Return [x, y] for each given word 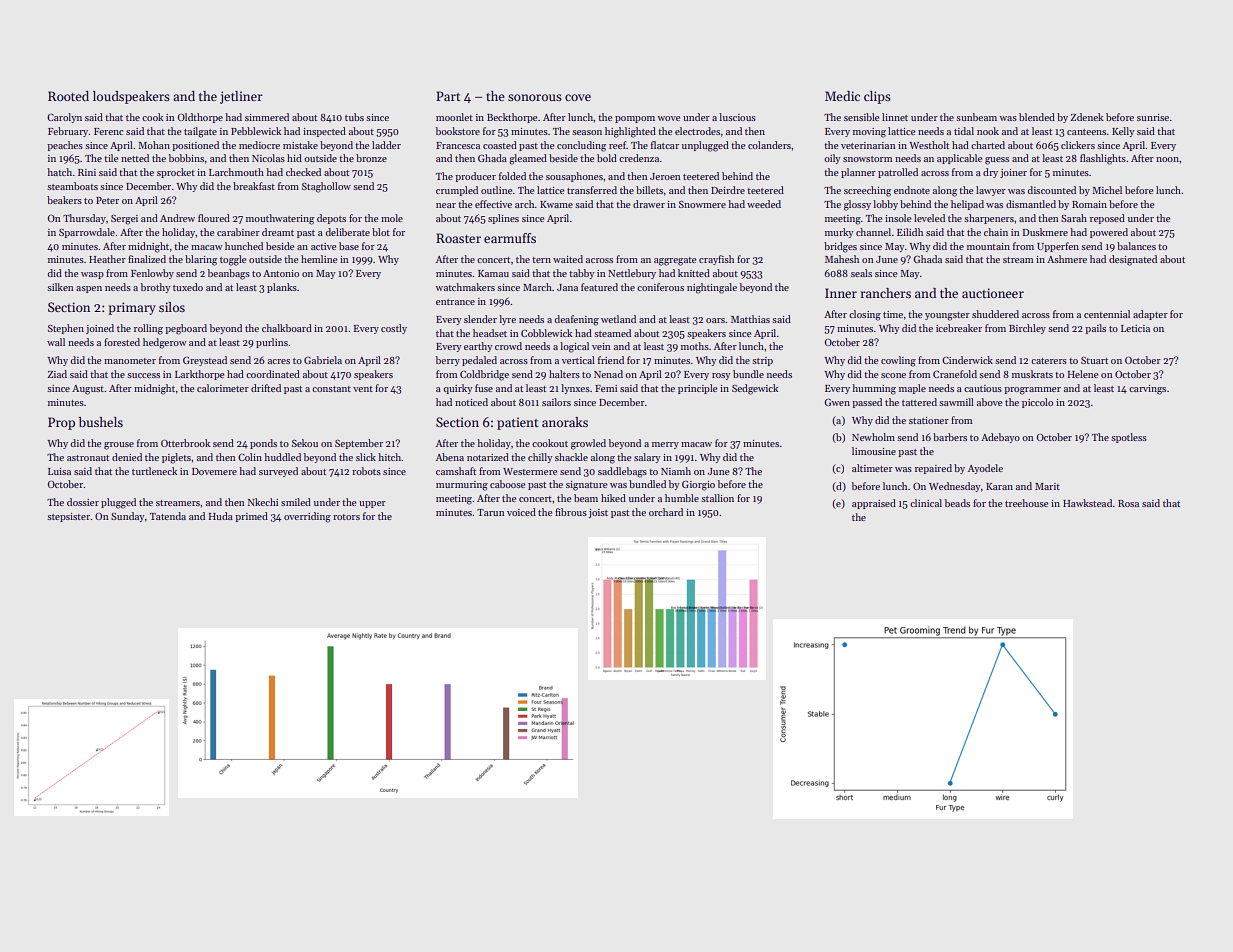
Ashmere [1067, 259]
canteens [1086, 132]
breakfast [254, 186]
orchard [666, 512]
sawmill [956, 402]
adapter [1150, 315]
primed [251, 517]
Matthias [750, 319]
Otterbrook [185, 443]
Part [448, 96]
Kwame [556, 204]
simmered [267, 117]
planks [282, 288]
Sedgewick [755, 389]
